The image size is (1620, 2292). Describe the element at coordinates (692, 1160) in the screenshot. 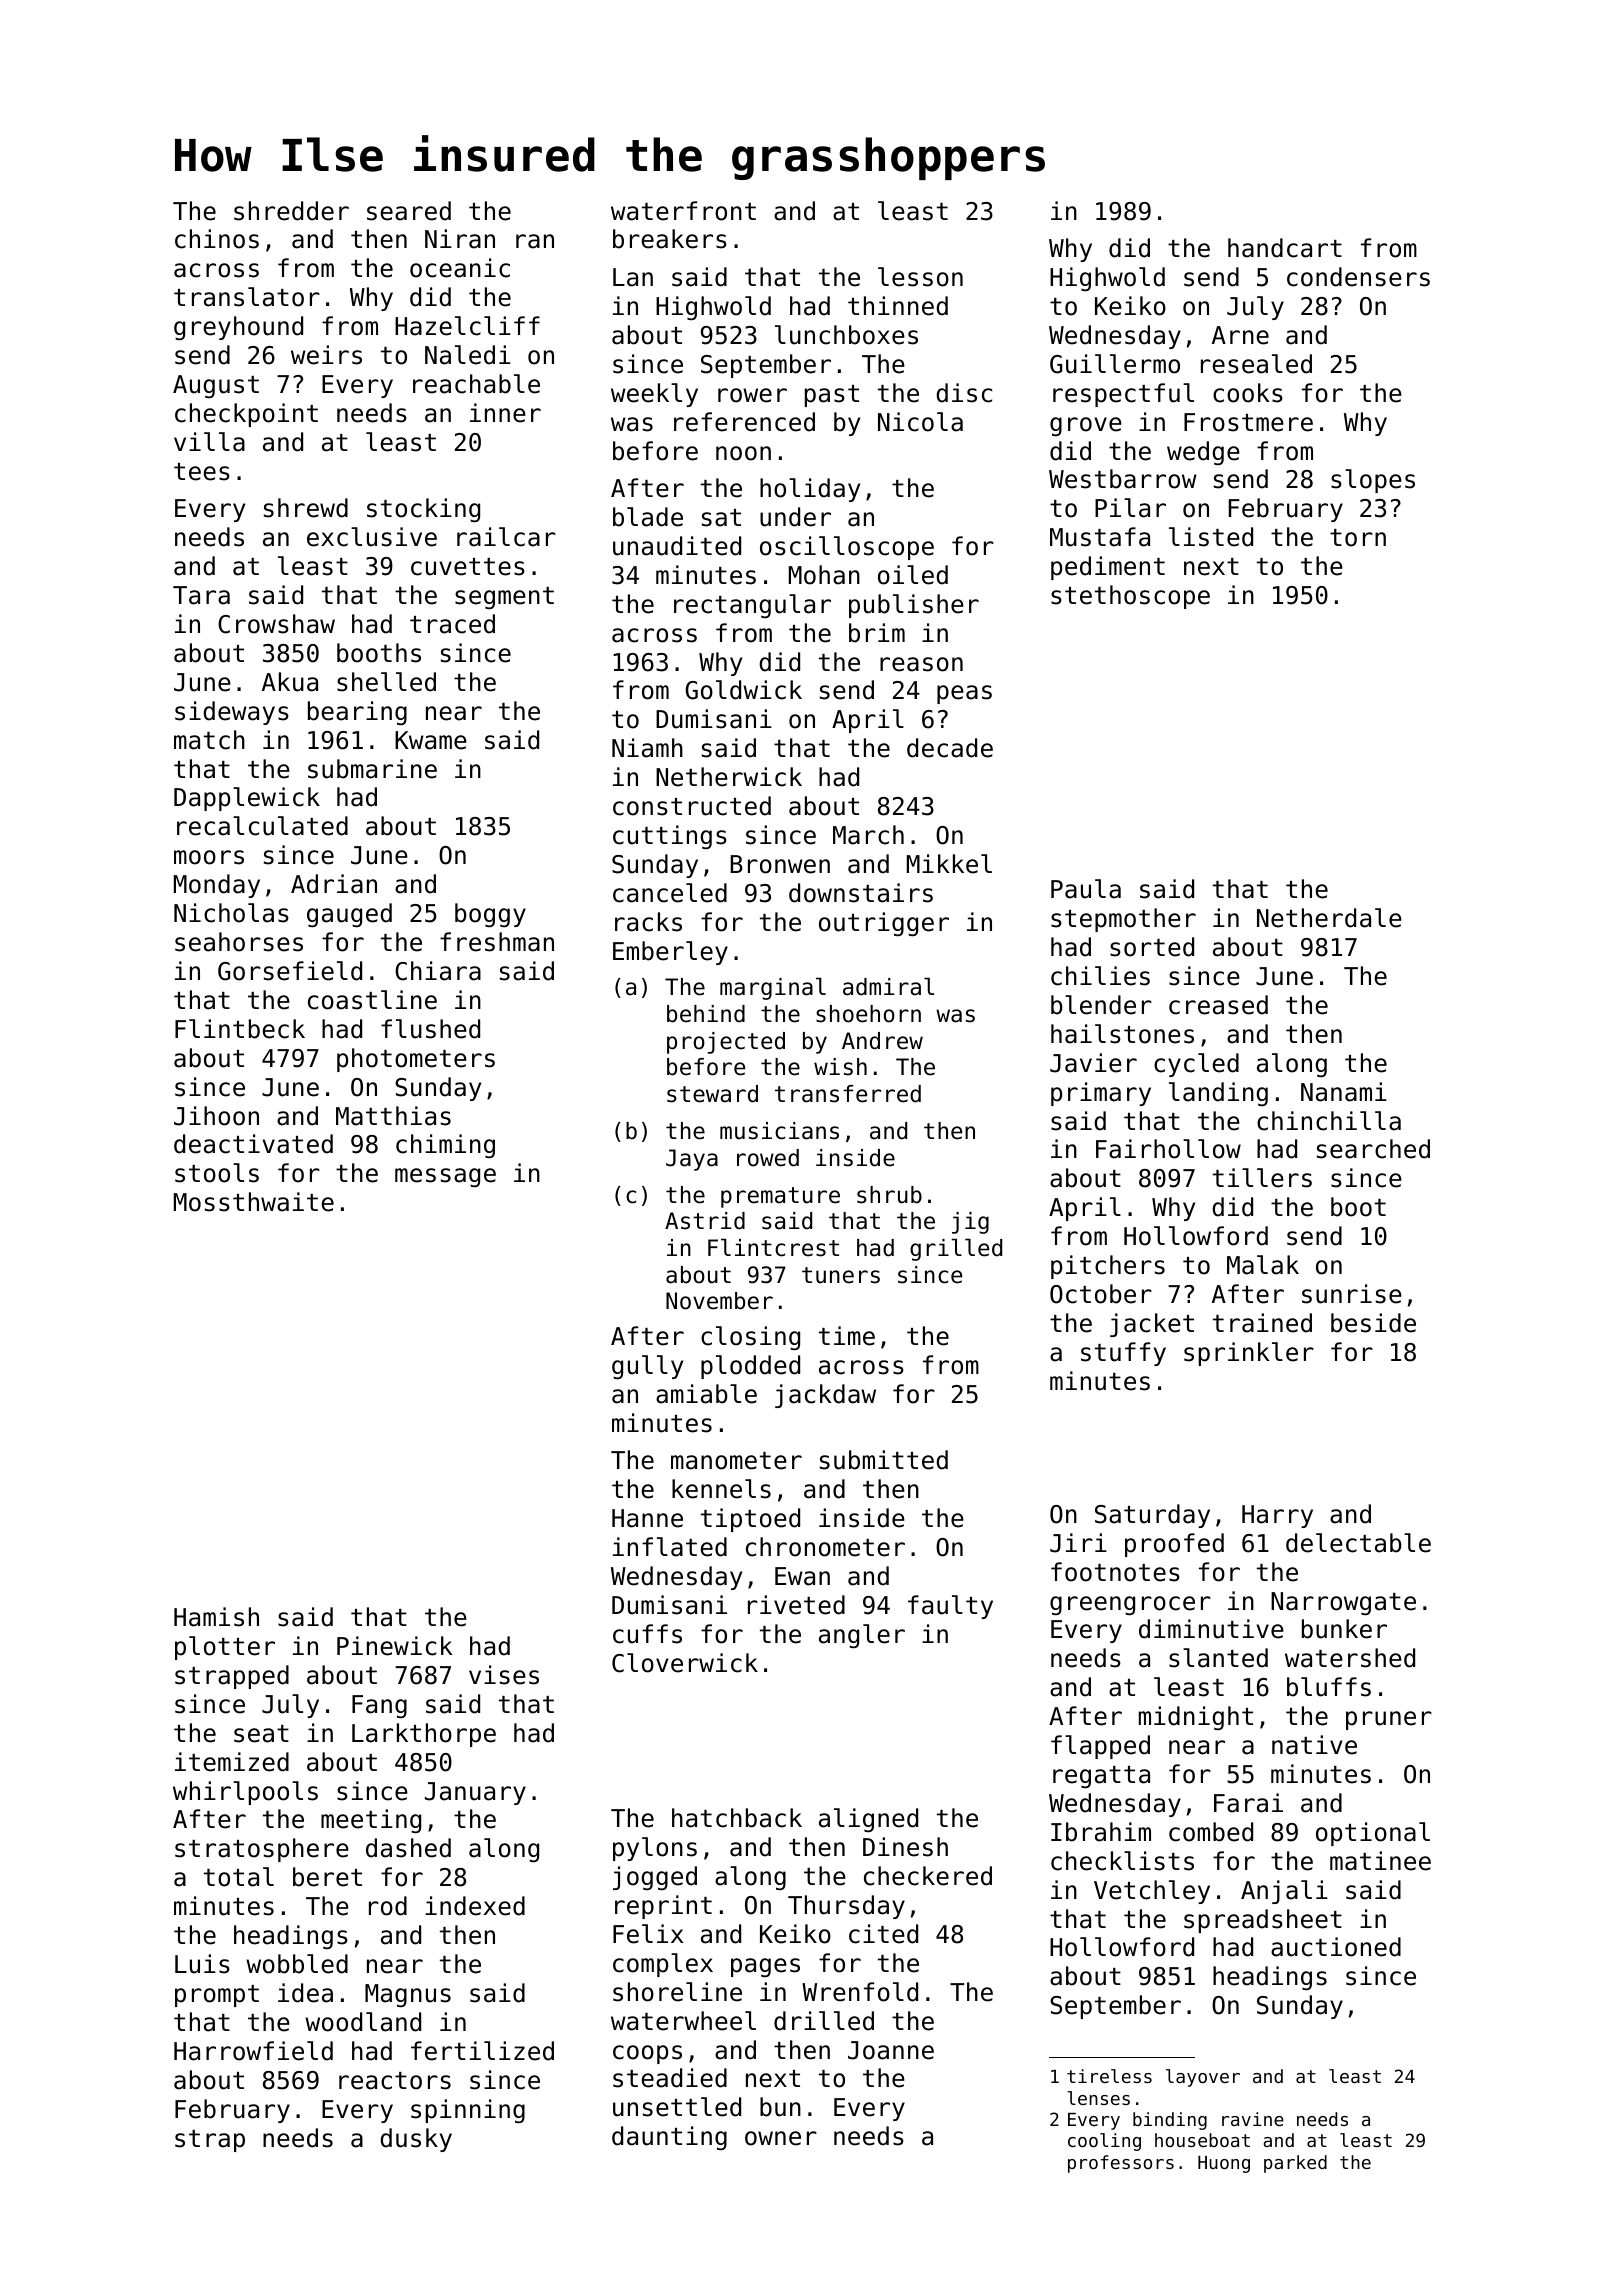

I see `Jaya` at that location.
